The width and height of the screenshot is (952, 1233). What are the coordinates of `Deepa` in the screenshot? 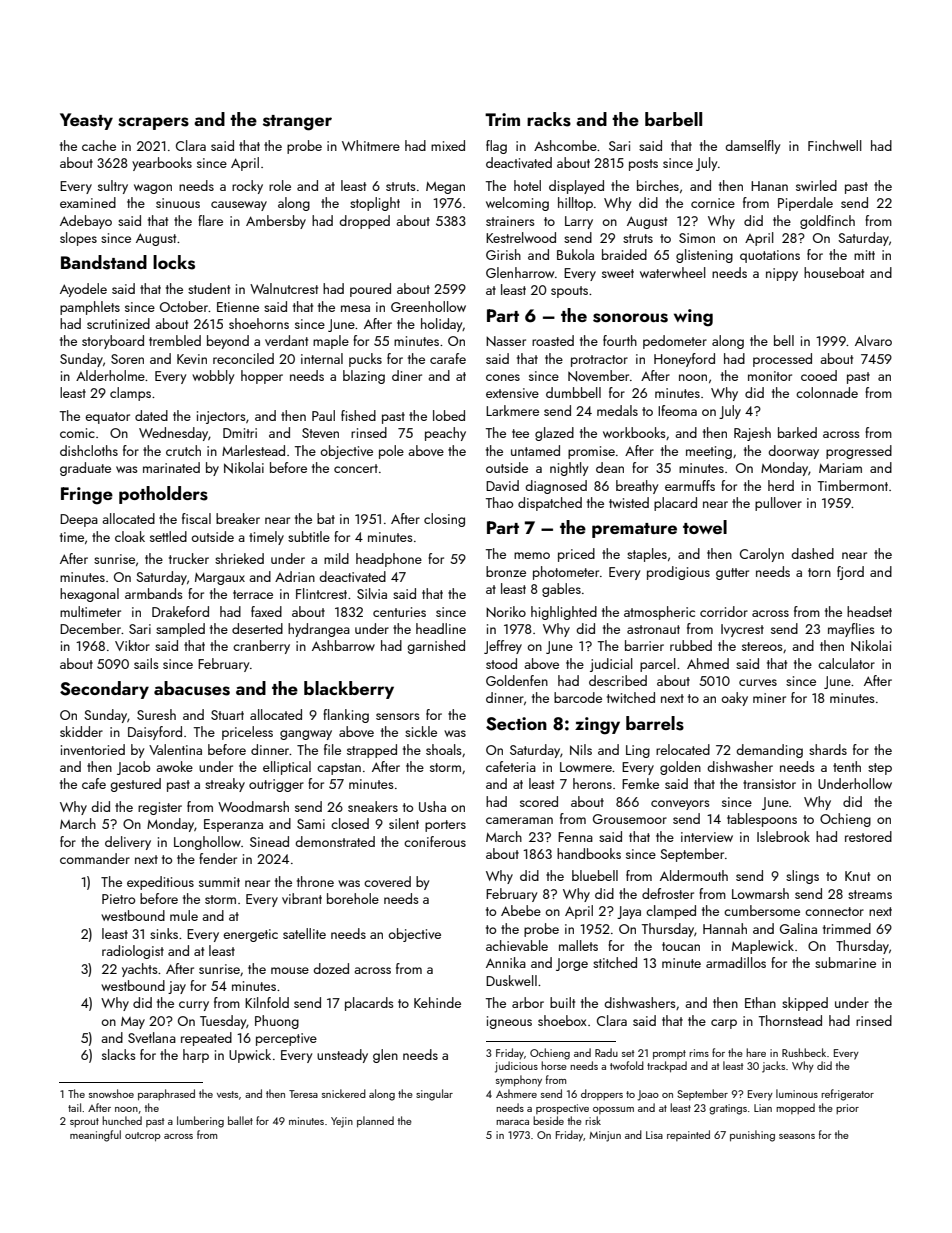 It's located at (79, 520).
